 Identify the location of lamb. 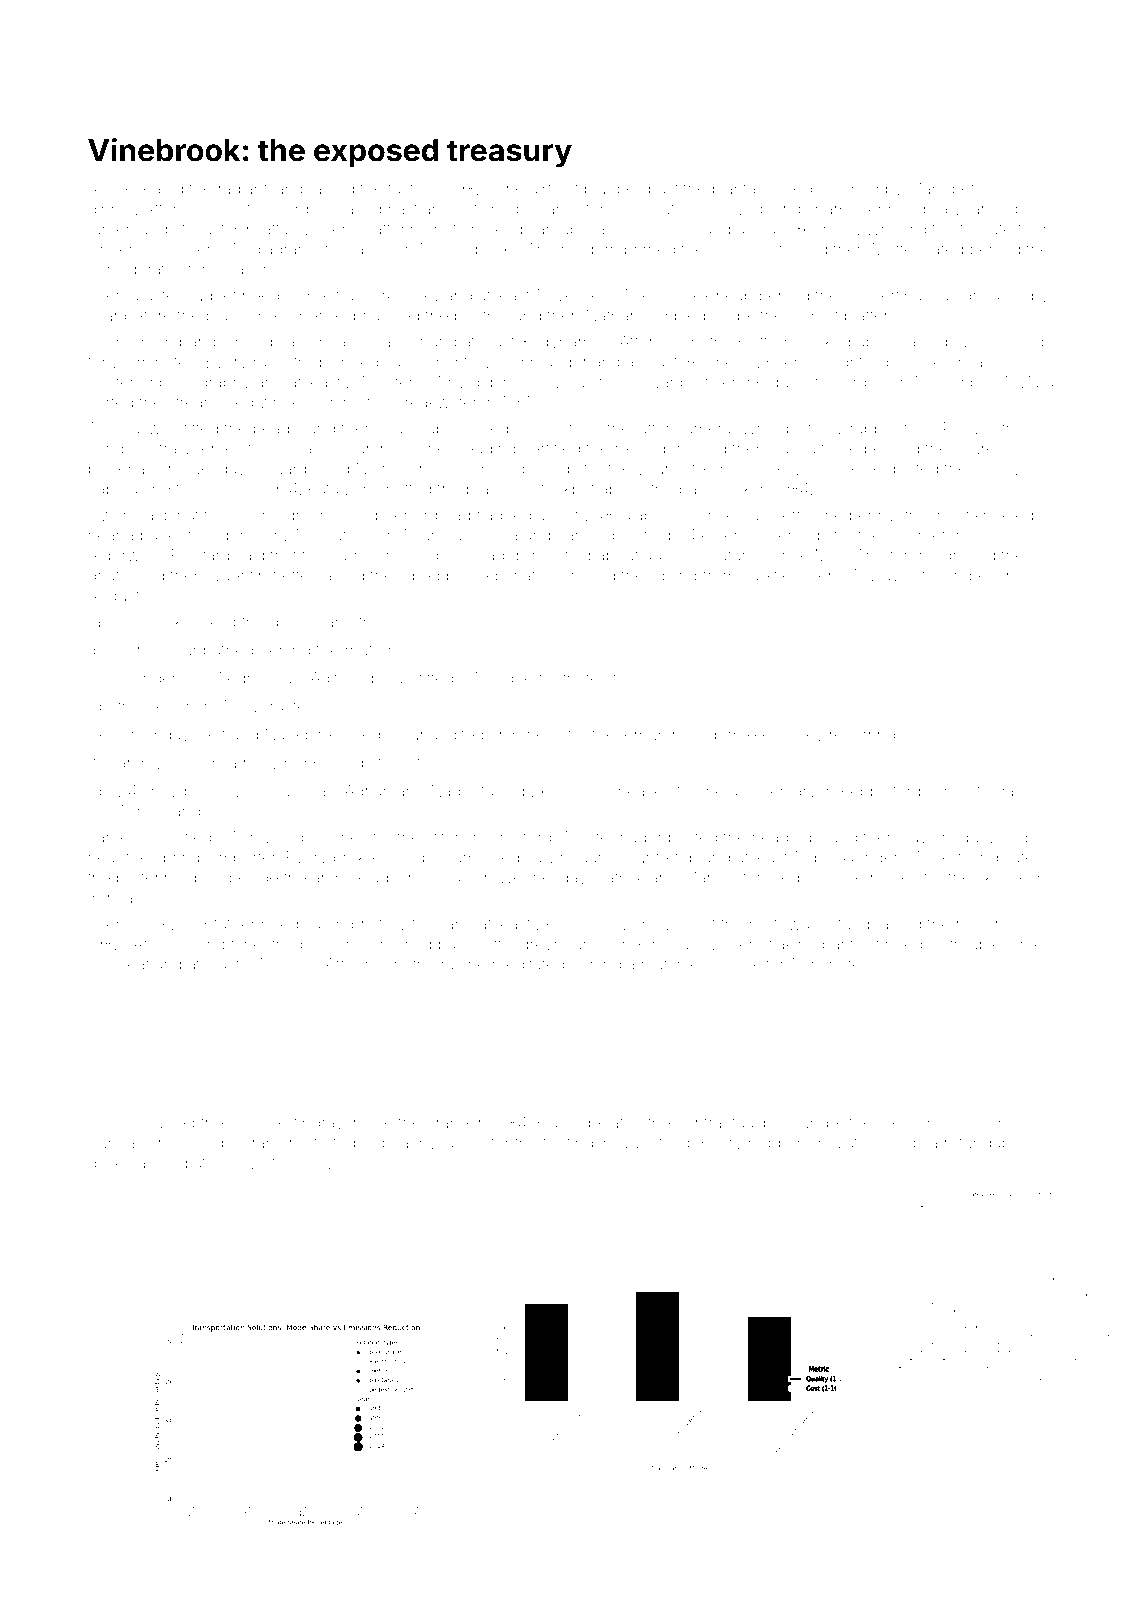
(291, 189).
